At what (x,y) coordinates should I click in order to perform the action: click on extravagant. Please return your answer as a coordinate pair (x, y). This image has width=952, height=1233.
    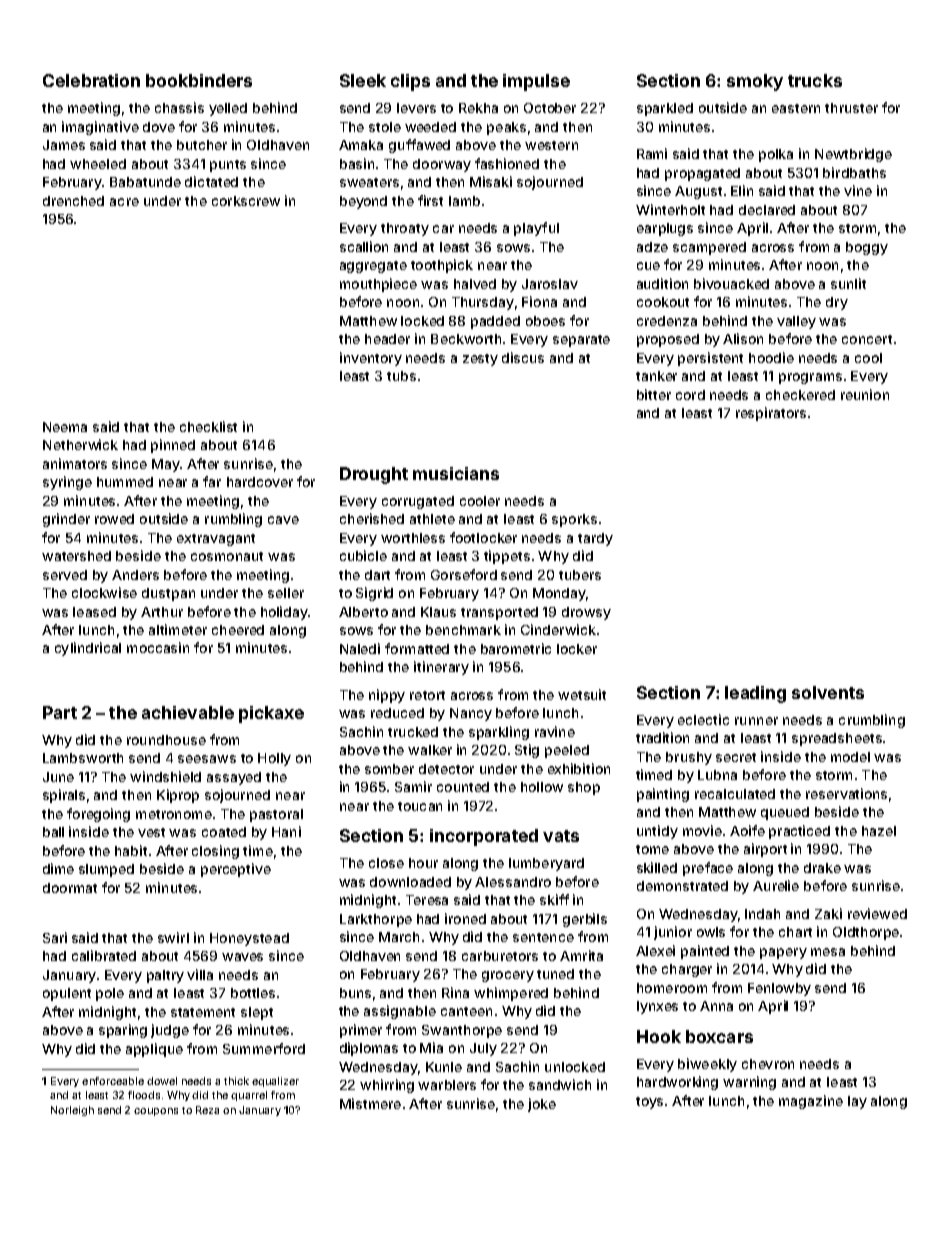
    Looking at the image, I should click on (216, 540).
